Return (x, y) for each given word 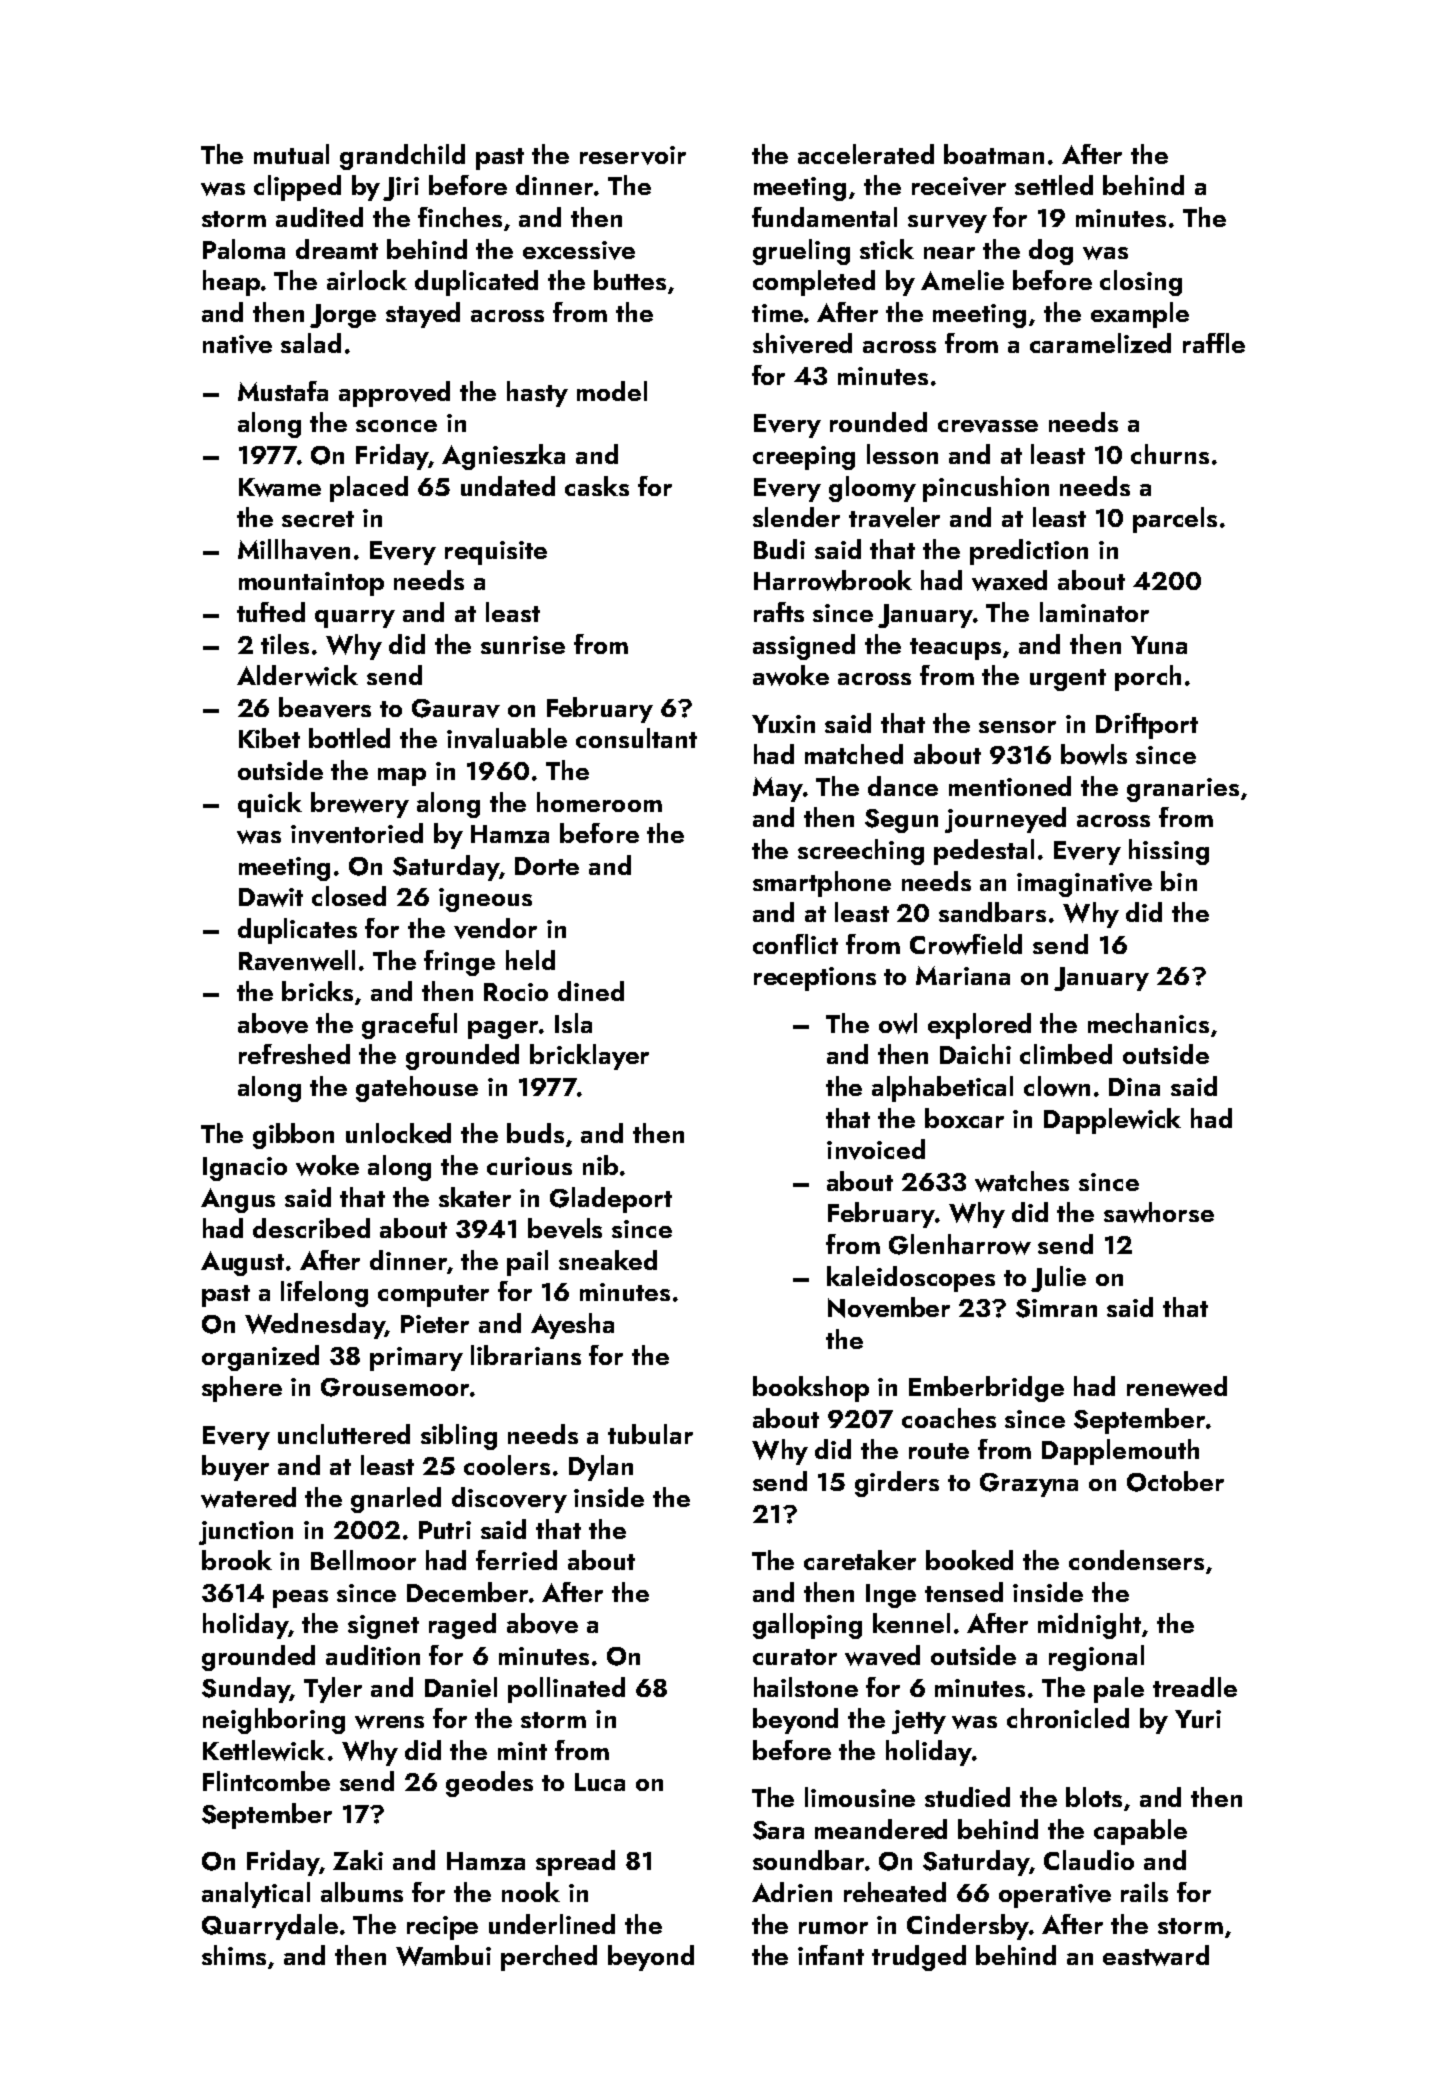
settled (1054, 185)
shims (234, 1955)
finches (460, 217)
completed (814, 283)
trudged (919, 1958)
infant (831, 1955)
